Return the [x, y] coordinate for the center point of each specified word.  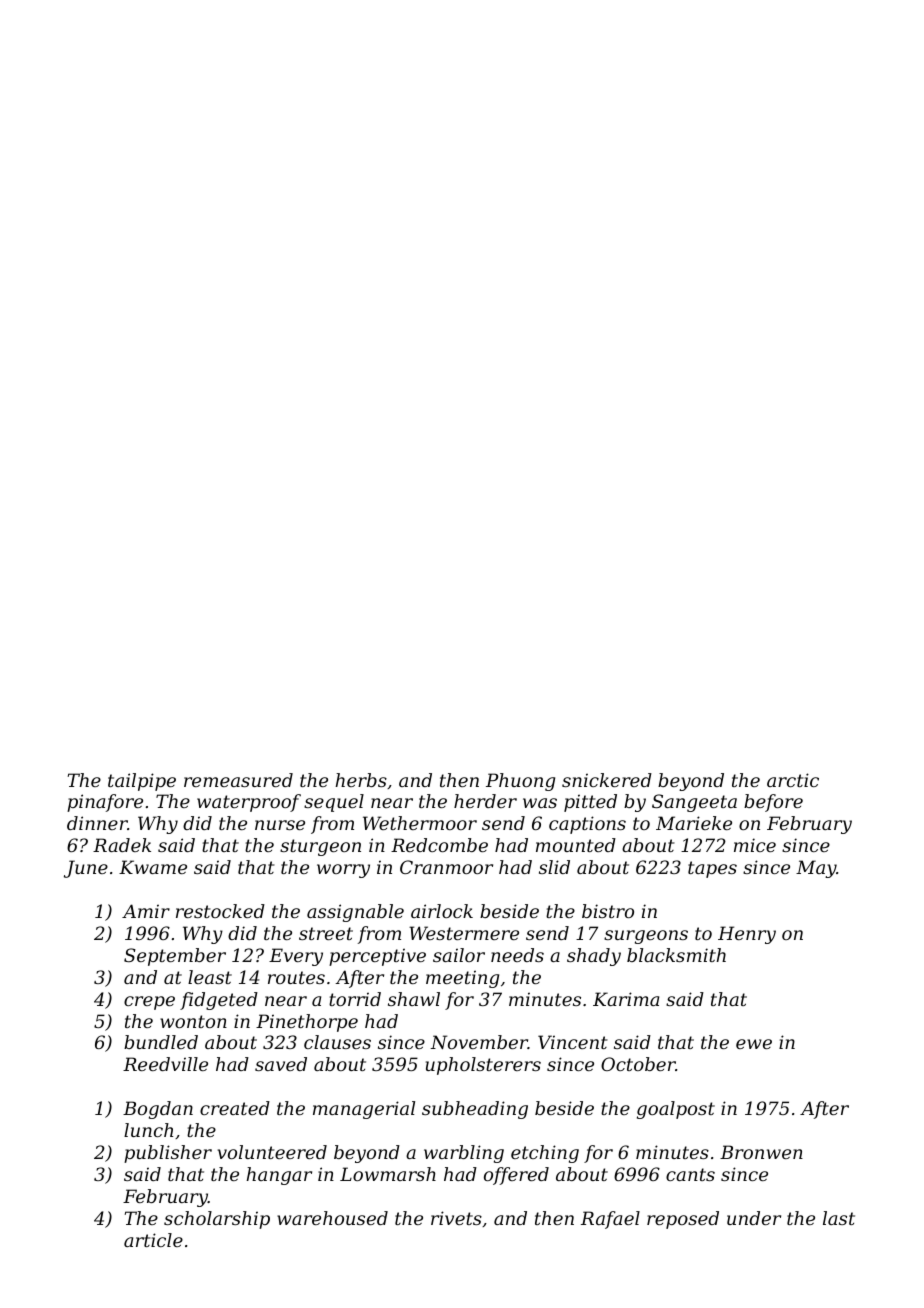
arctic [793, 780]
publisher [168, 1154]
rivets [456, 1218]
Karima [626, 999]
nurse [280, 825]
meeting [462, 979]
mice [755, 845]
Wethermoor [420, 823]
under [754, 1218]
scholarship [217, 1220]
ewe [754, 1044]
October [638, 1064]
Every [296, 957]
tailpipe [142, 782]
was [540, 803]
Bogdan [158, 1110]
